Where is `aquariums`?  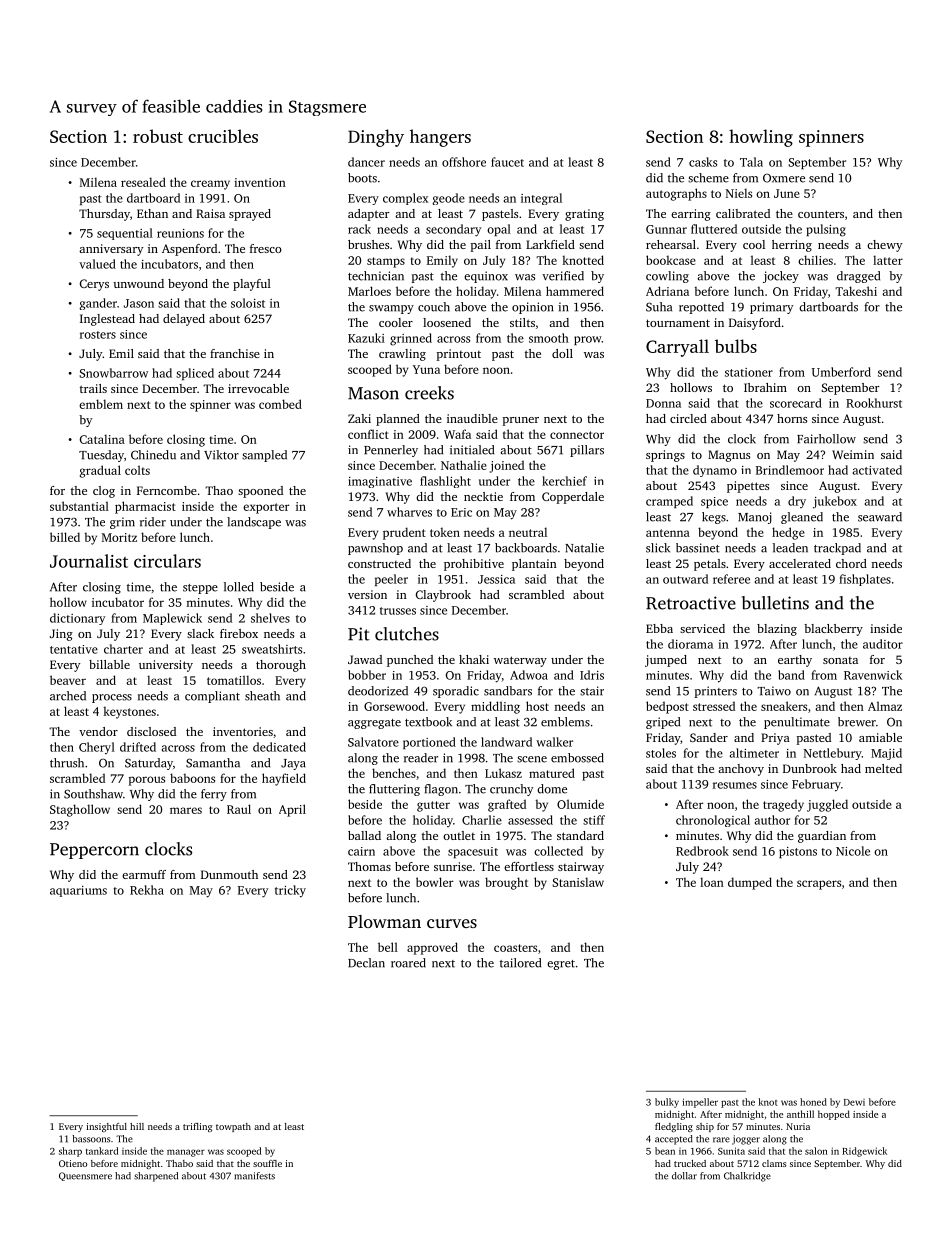
aquariums is located at coordinates (78, 891).
